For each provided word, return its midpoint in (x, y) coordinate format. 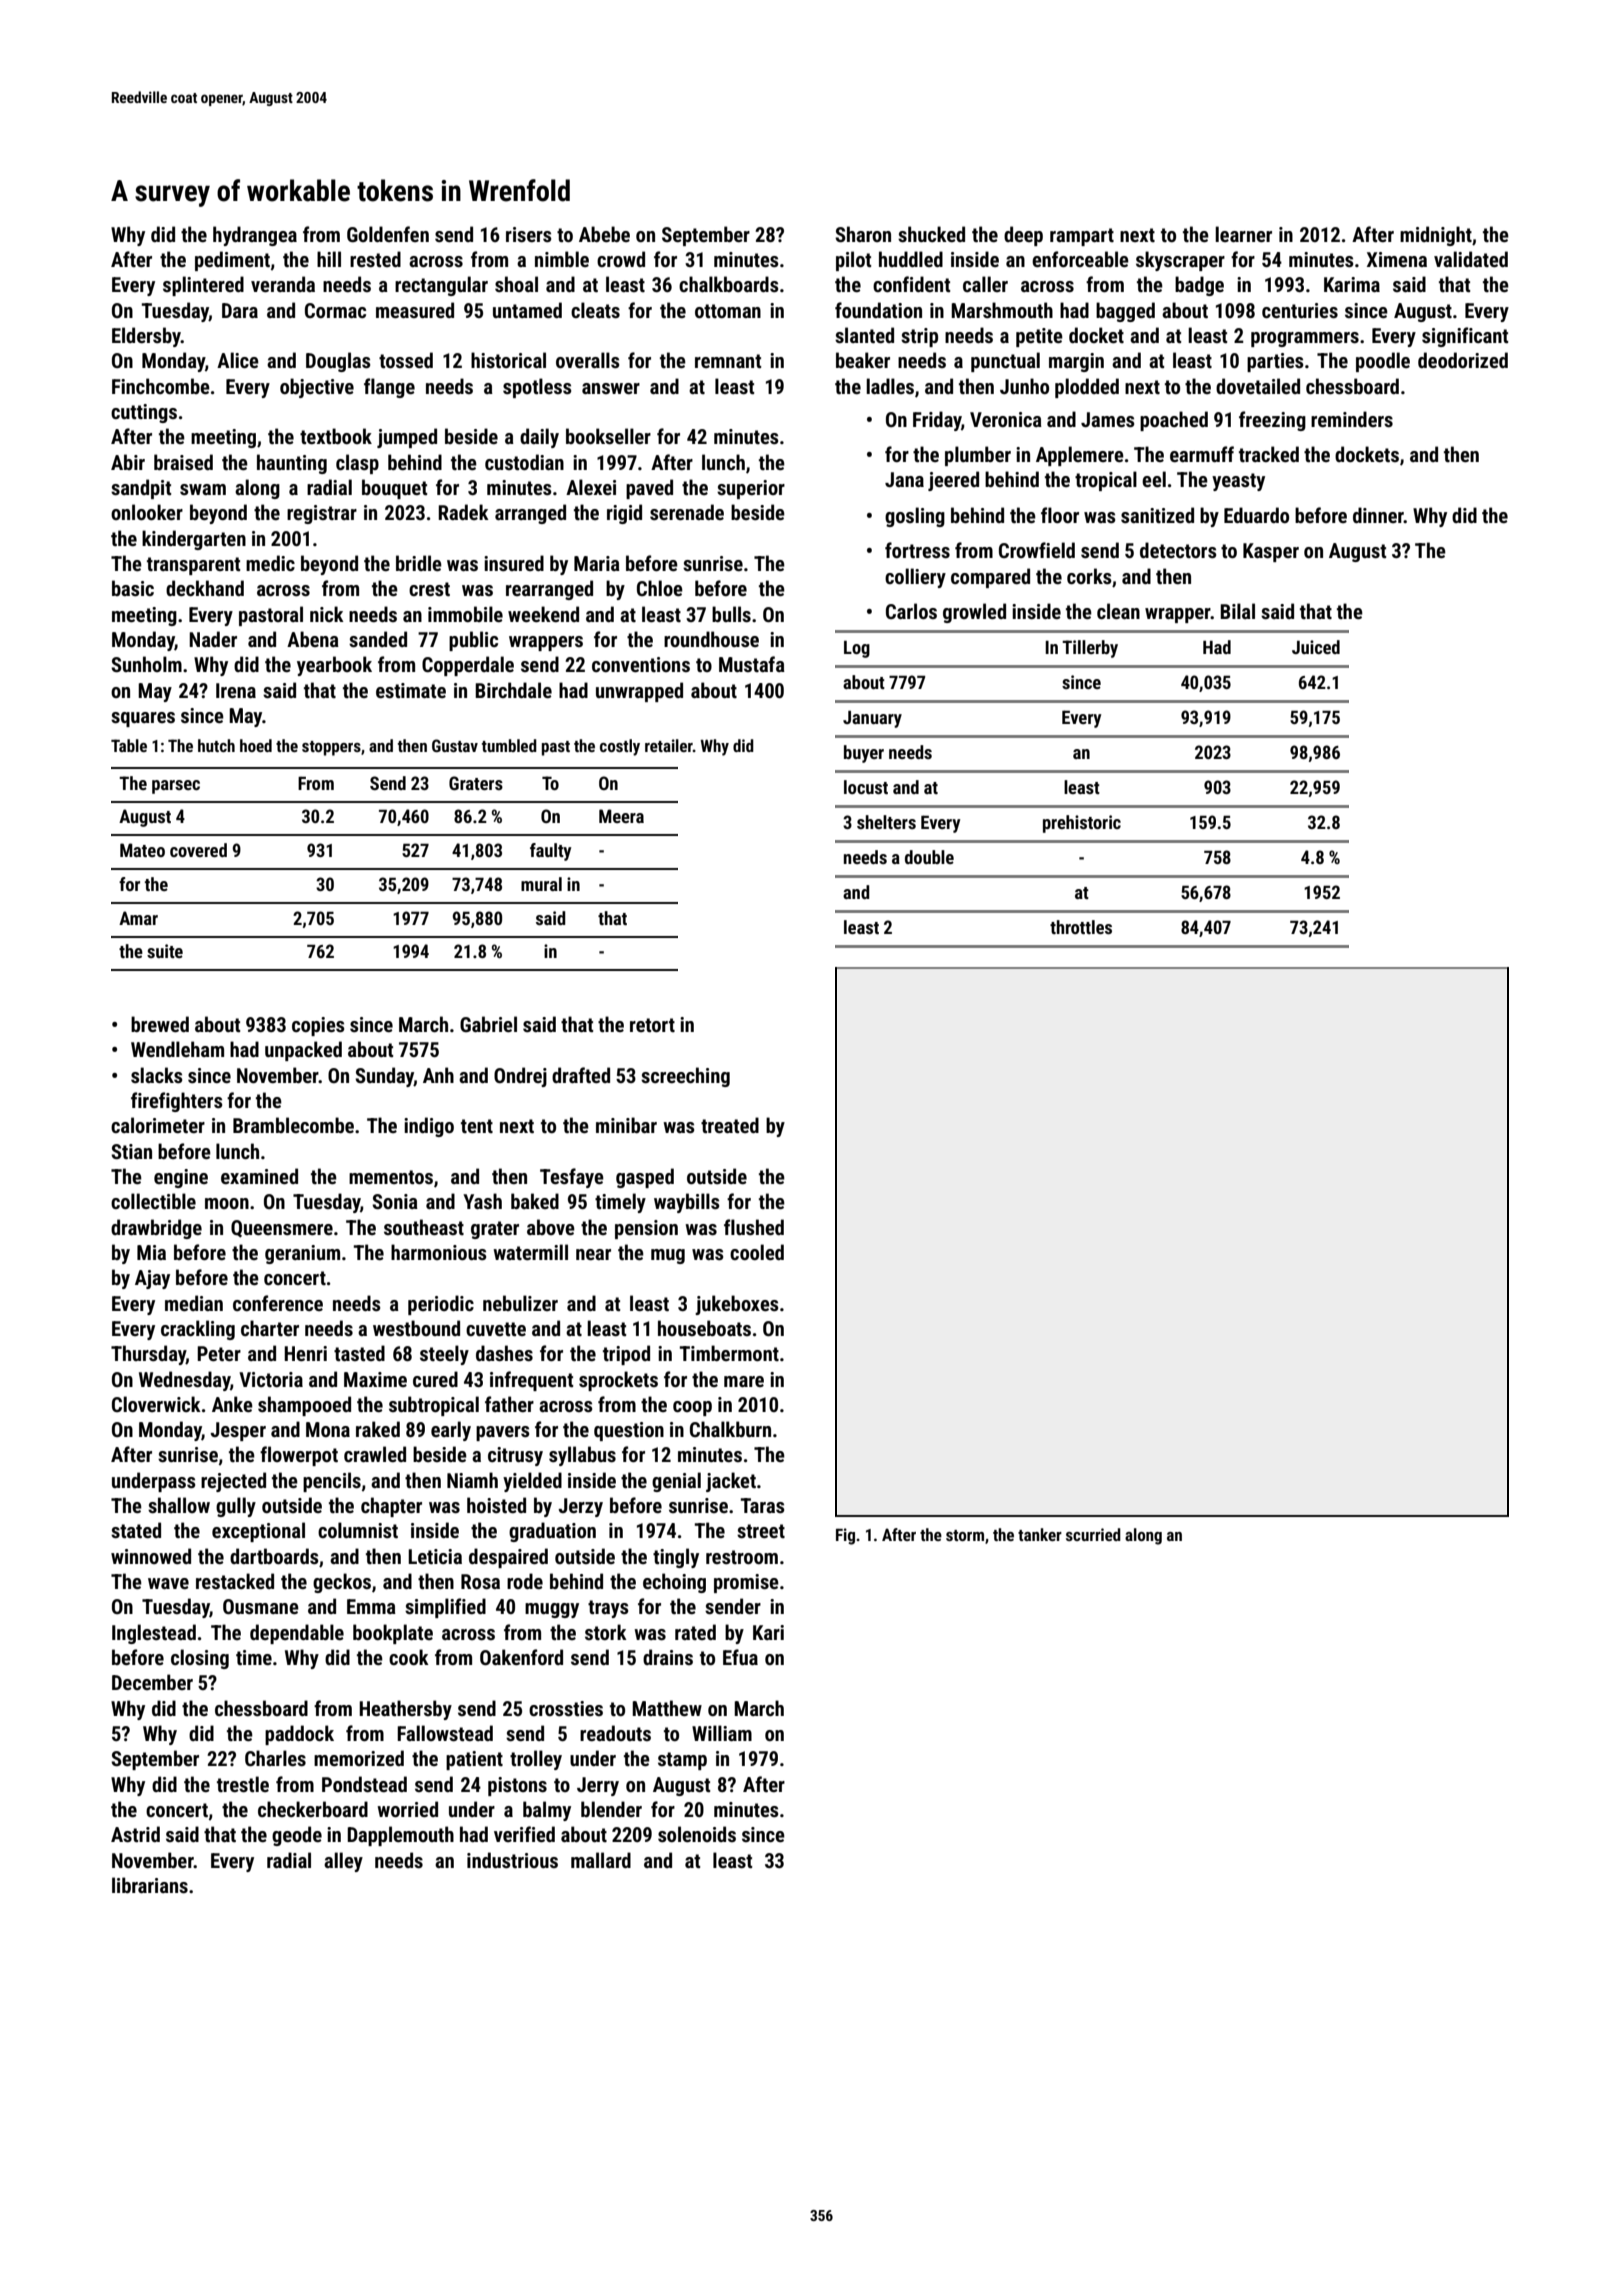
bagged (1125, 312)
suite (165, 951)
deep (1023, 236)
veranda (283, 284)
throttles (1081, 927)
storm (965, 1535)
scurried (1093, 1534)
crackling (198, 1330)
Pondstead (364, 1784)
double (929, 857)
